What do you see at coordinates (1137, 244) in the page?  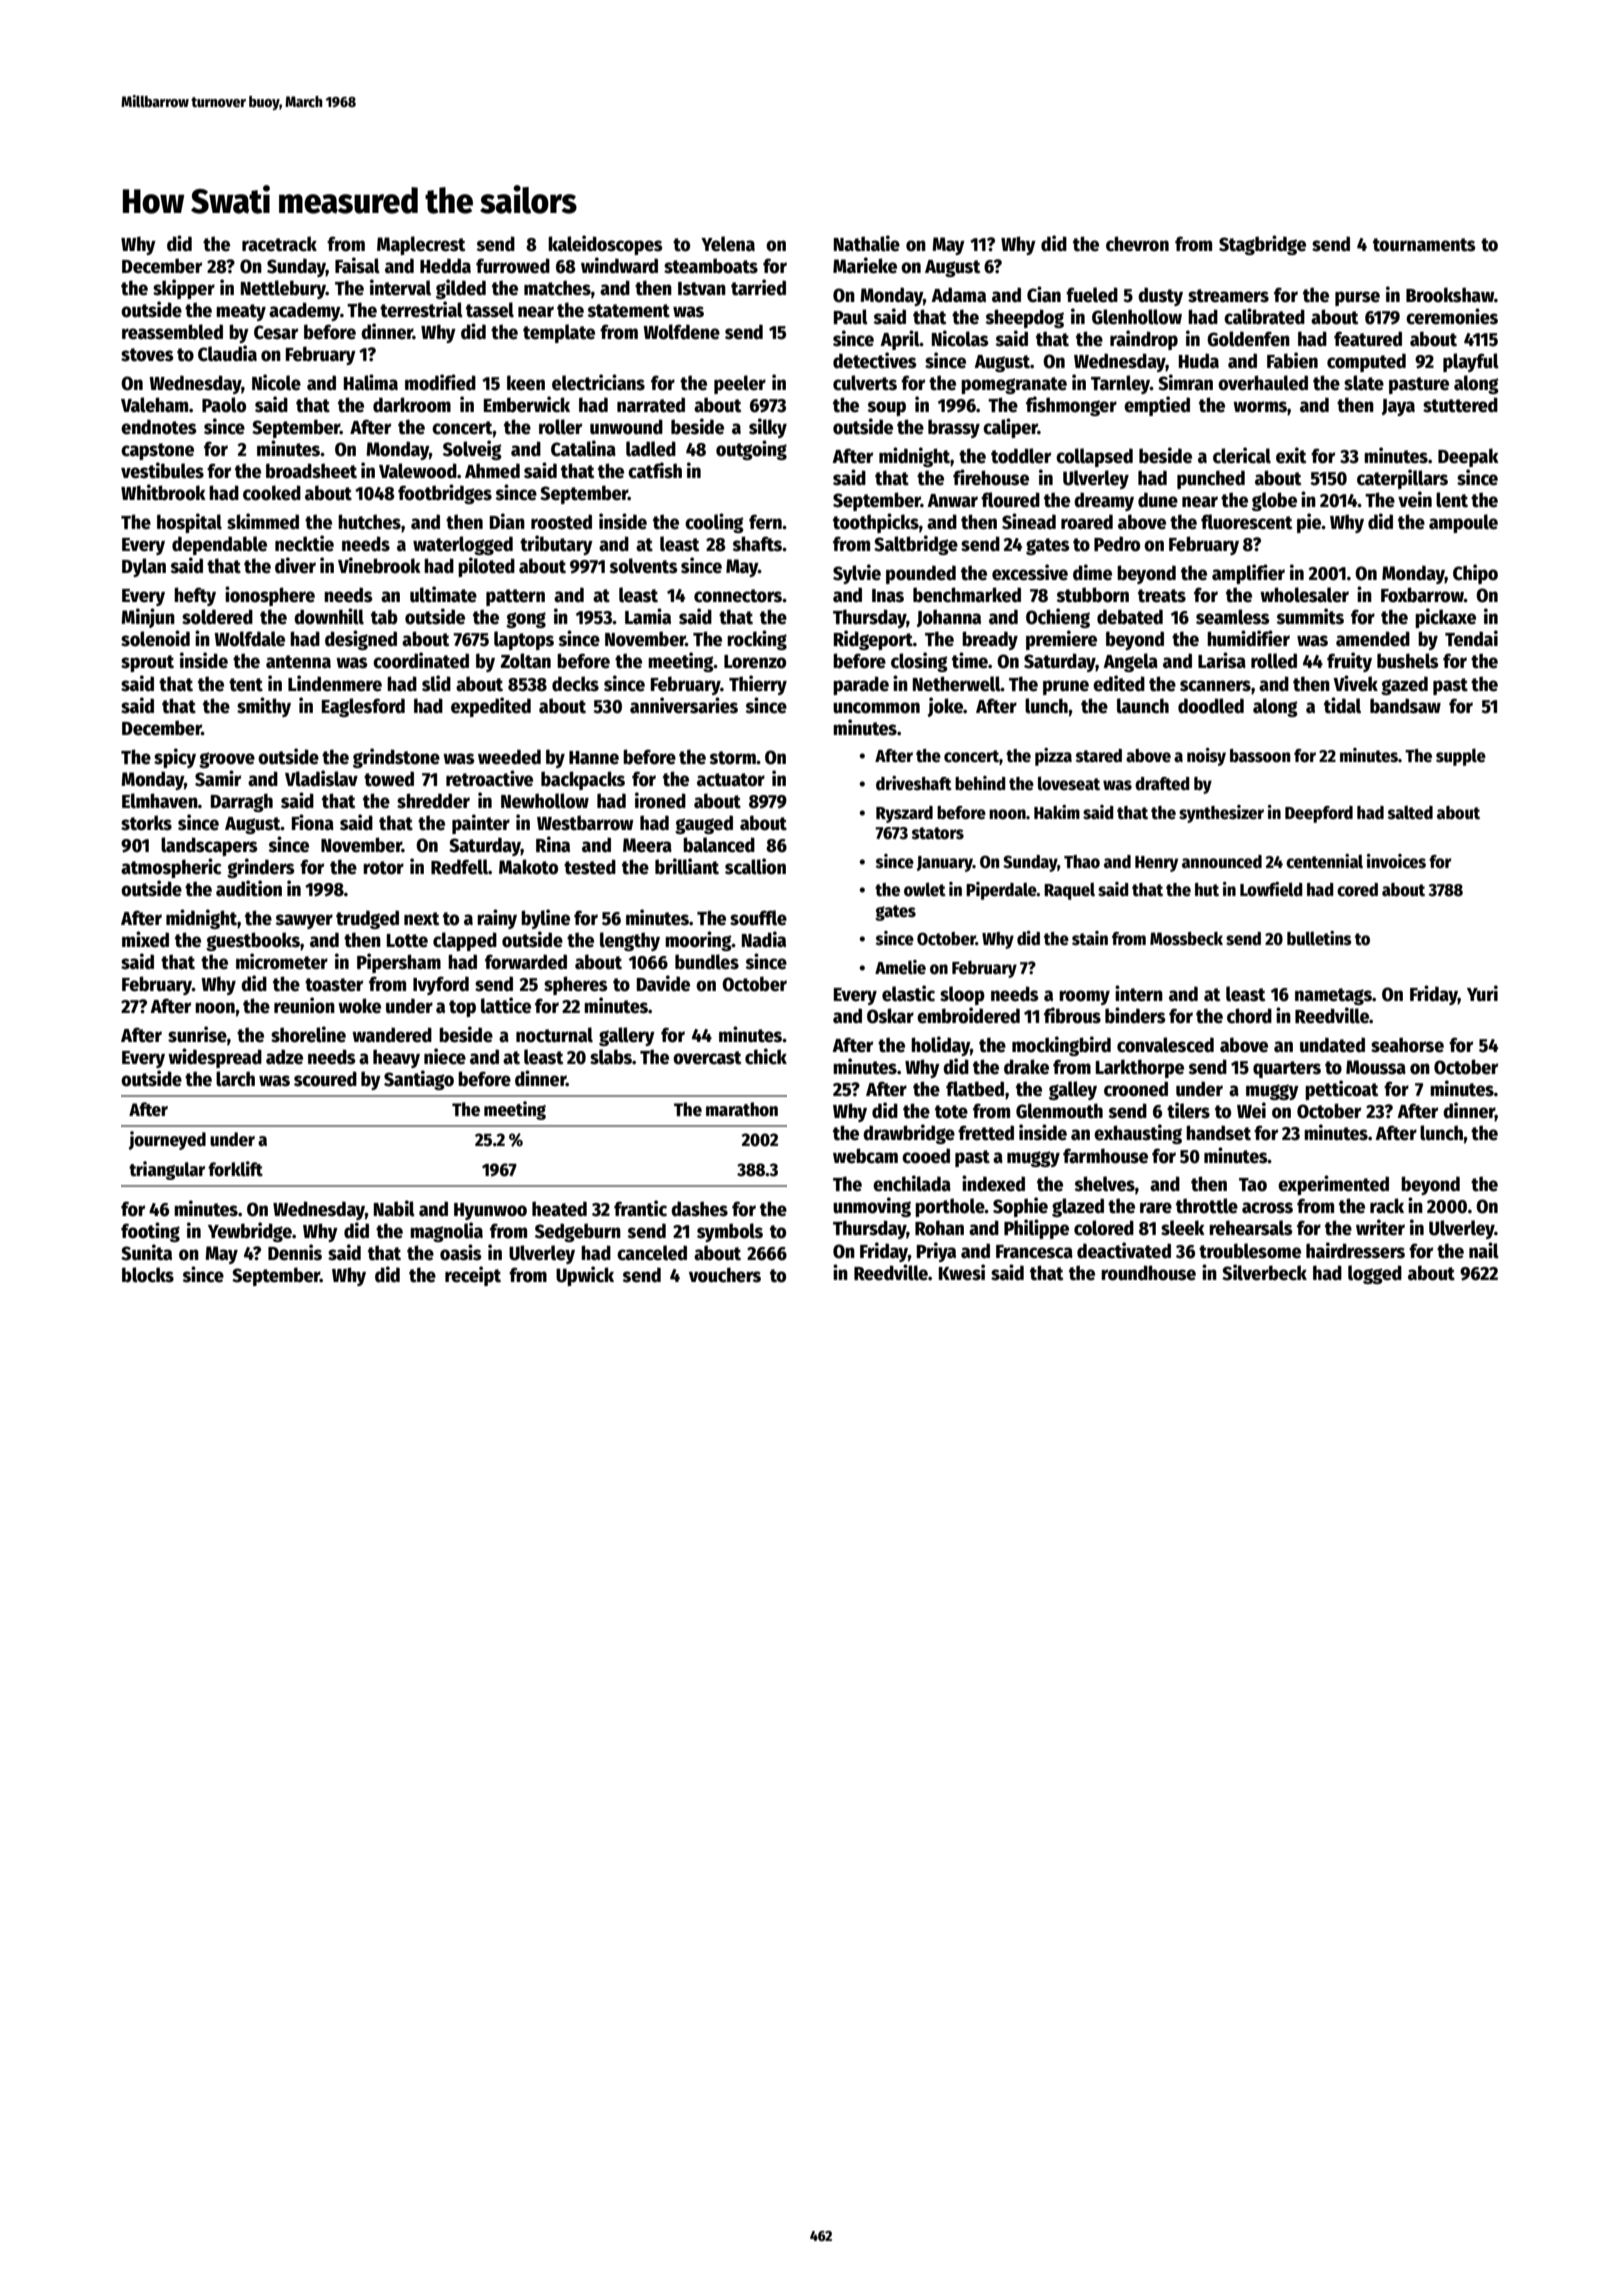 I see `chevron` at bounding box center [1137, 244].
